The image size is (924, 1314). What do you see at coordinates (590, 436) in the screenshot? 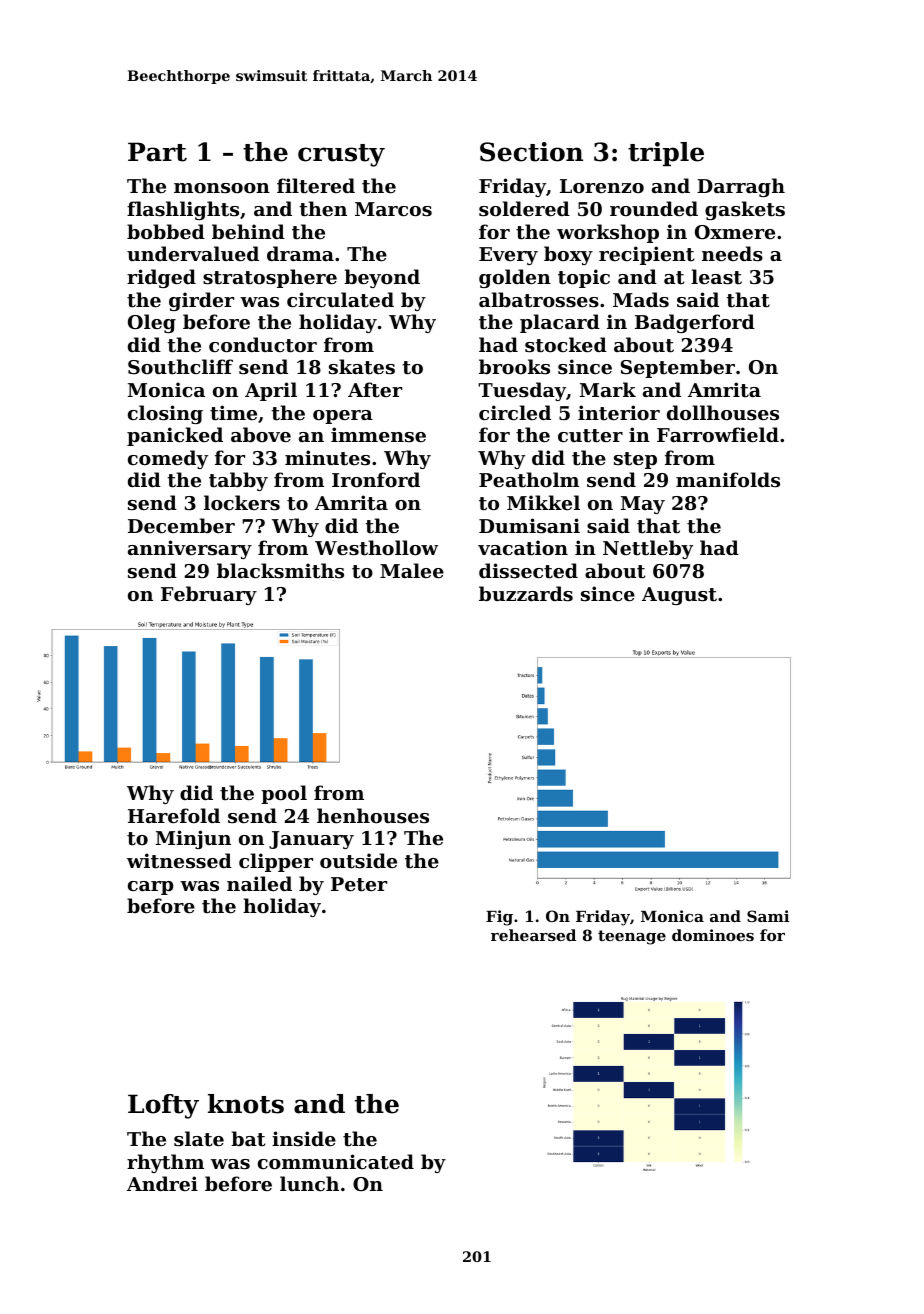
I see `cutter` at bounding box center [590, 436].
